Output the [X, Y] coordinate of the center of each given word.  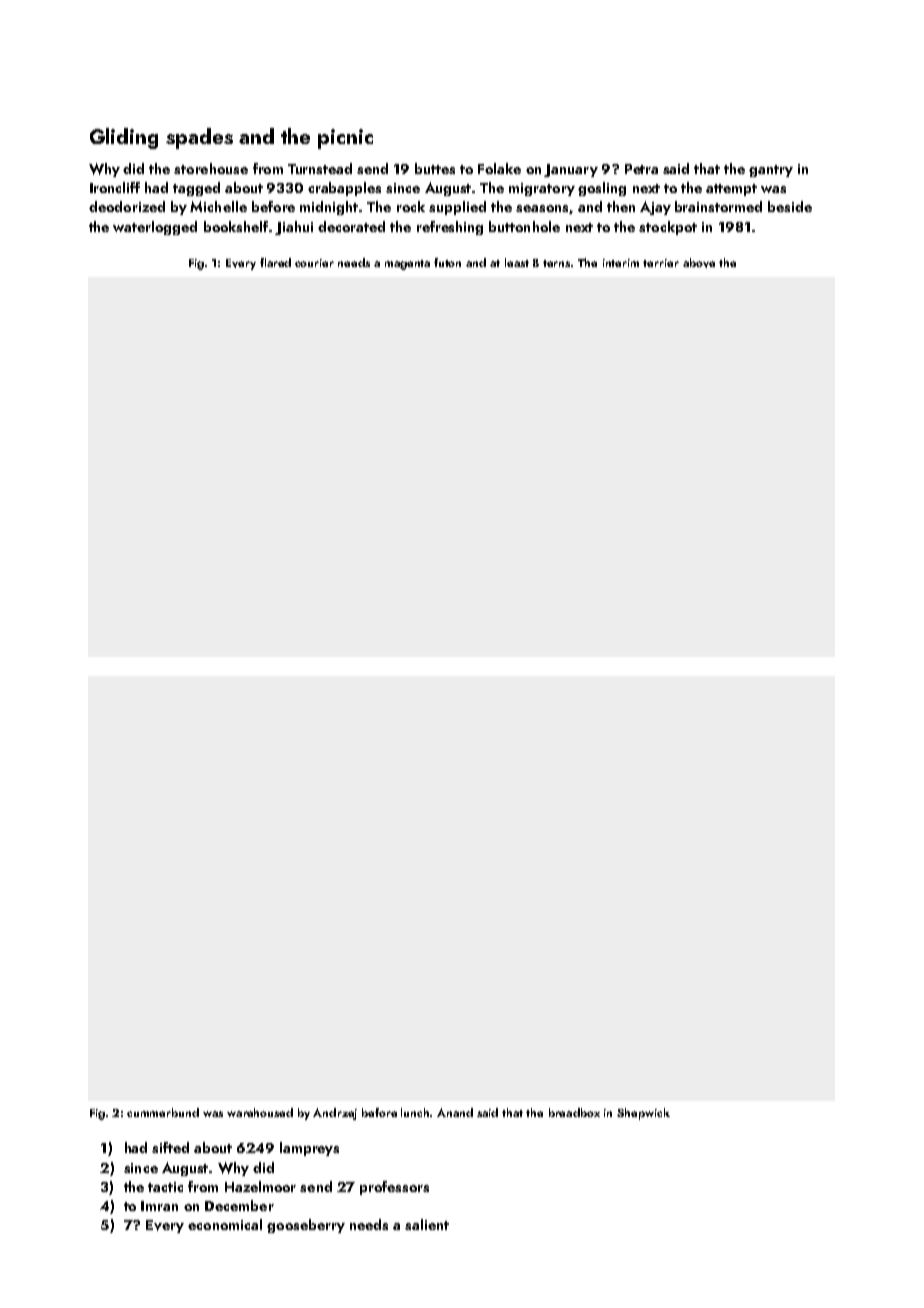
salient [427, 1224]
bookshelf [236, 226]
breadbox [574, 1112]
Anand [455, 1112]
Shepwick [643, 1114]
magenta [407, 265]
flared [275, 262]
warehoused [260, 1112]
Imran [159, 1206]
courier [314, 263]
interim [621, 263]
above [699, 263]
